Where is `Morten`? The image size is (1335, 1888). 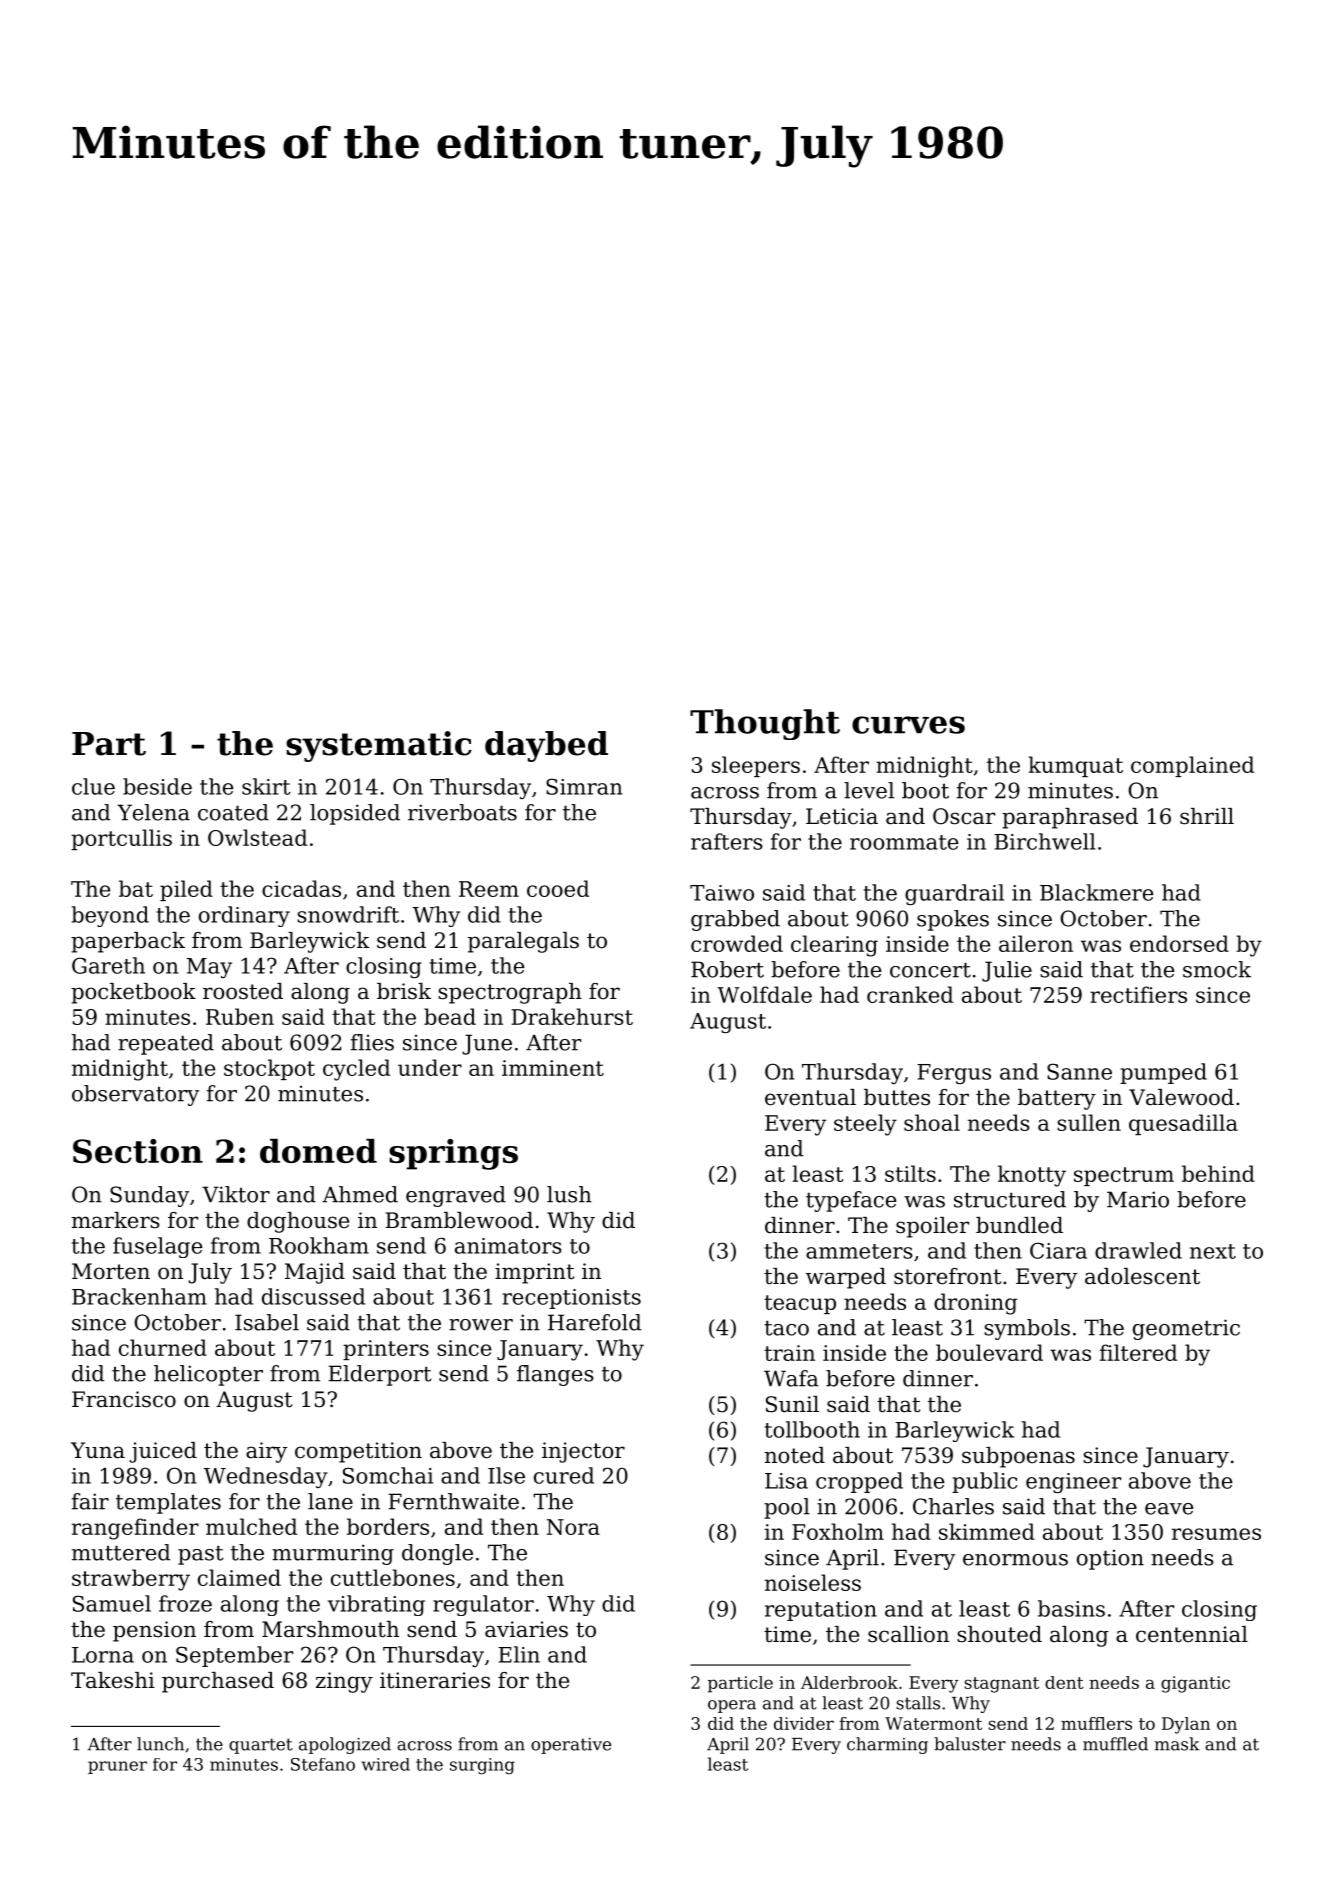
Morten is located at coordinates (111, 1271).
